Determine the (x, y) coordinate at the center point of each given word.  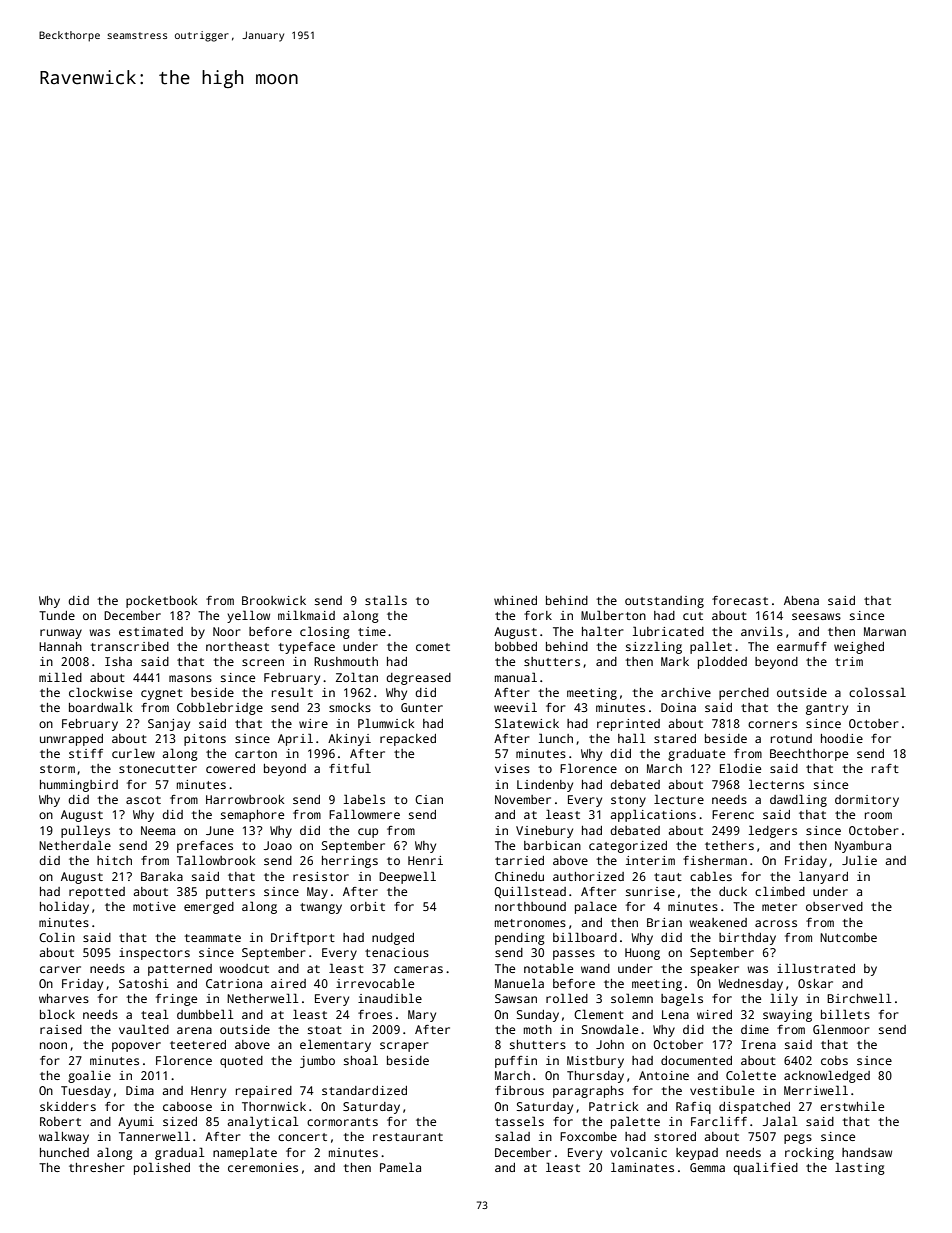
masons (190, 678)
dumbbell (205, 1014)
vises (512, 768)
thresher (97, 1167)
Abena (801, 600)
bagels (682, 999)
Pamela (400, 1167)
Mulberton (613, 615)
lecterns (776, 784)
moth (538, 1029)
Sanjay (169, 725)
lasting (860, 1168)
